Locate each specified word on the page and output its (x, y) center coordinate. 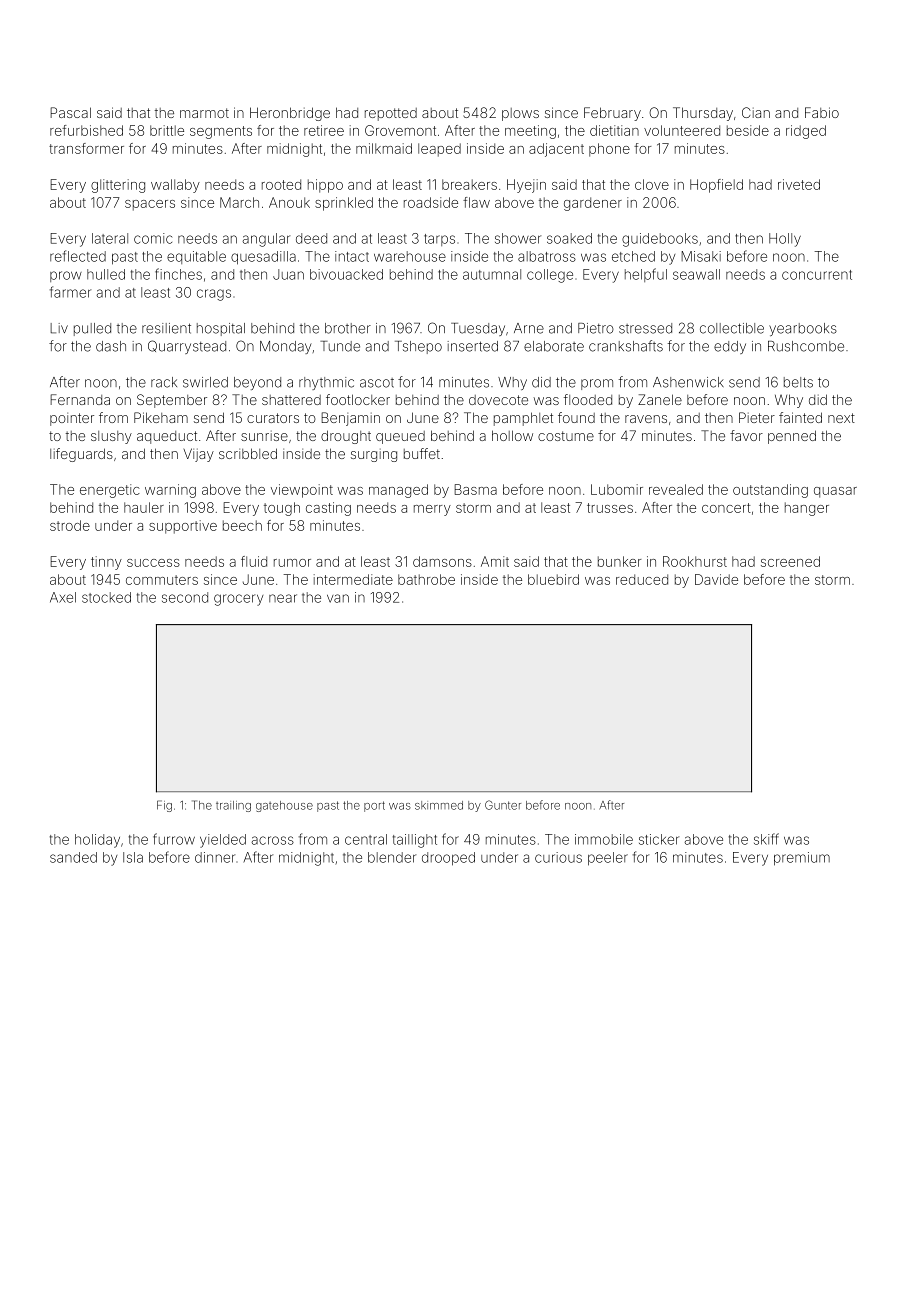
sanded (73, 857)
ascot (377, 383)
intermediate (353, 579)
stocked (106, 597)
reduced (642, 579)
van (338, 598)
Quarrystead (187, 347)
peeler (608, 859)
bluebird (553, 579)
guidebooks (660, 240)
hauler (144, 507)
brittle (167, 130)
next (841, 418)
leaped (439, 150)
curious (558, 857)
